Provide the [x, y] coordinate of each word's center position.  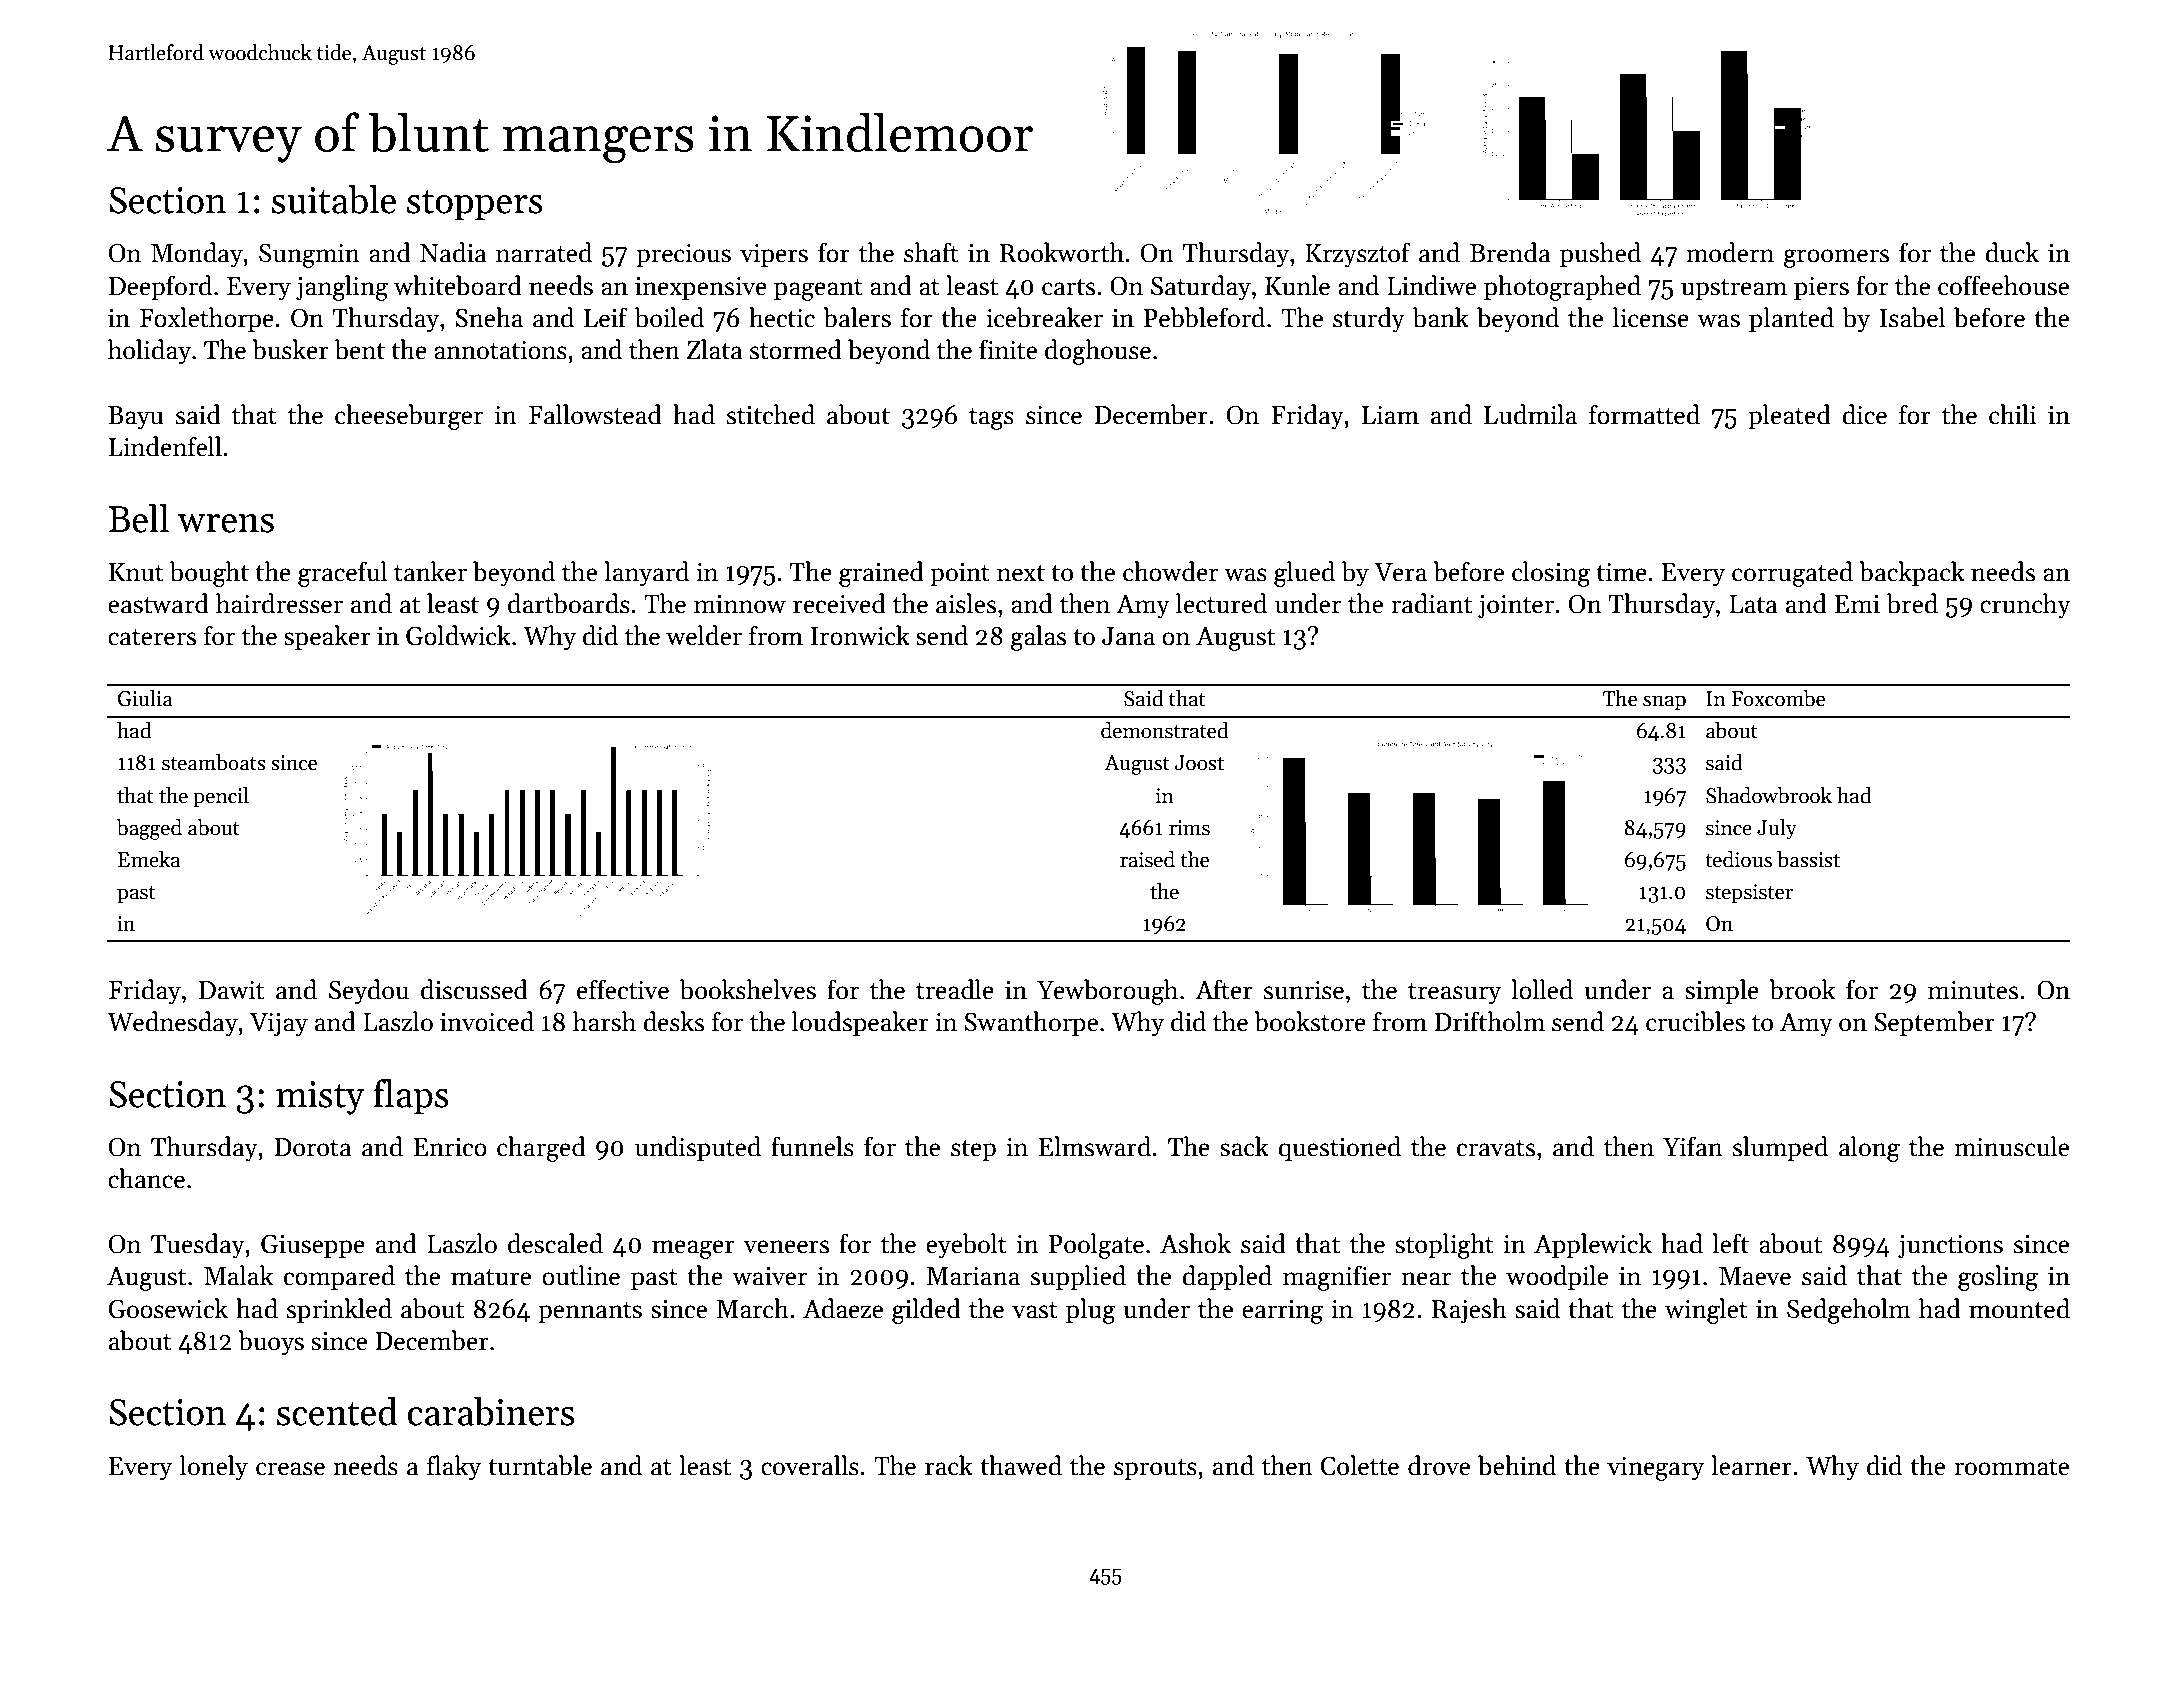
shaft [931, 252]
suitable [334, 199]
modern [1730, 252]
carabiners [491, 1411]
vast [1035, 1310]
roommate [2011, 1467]
